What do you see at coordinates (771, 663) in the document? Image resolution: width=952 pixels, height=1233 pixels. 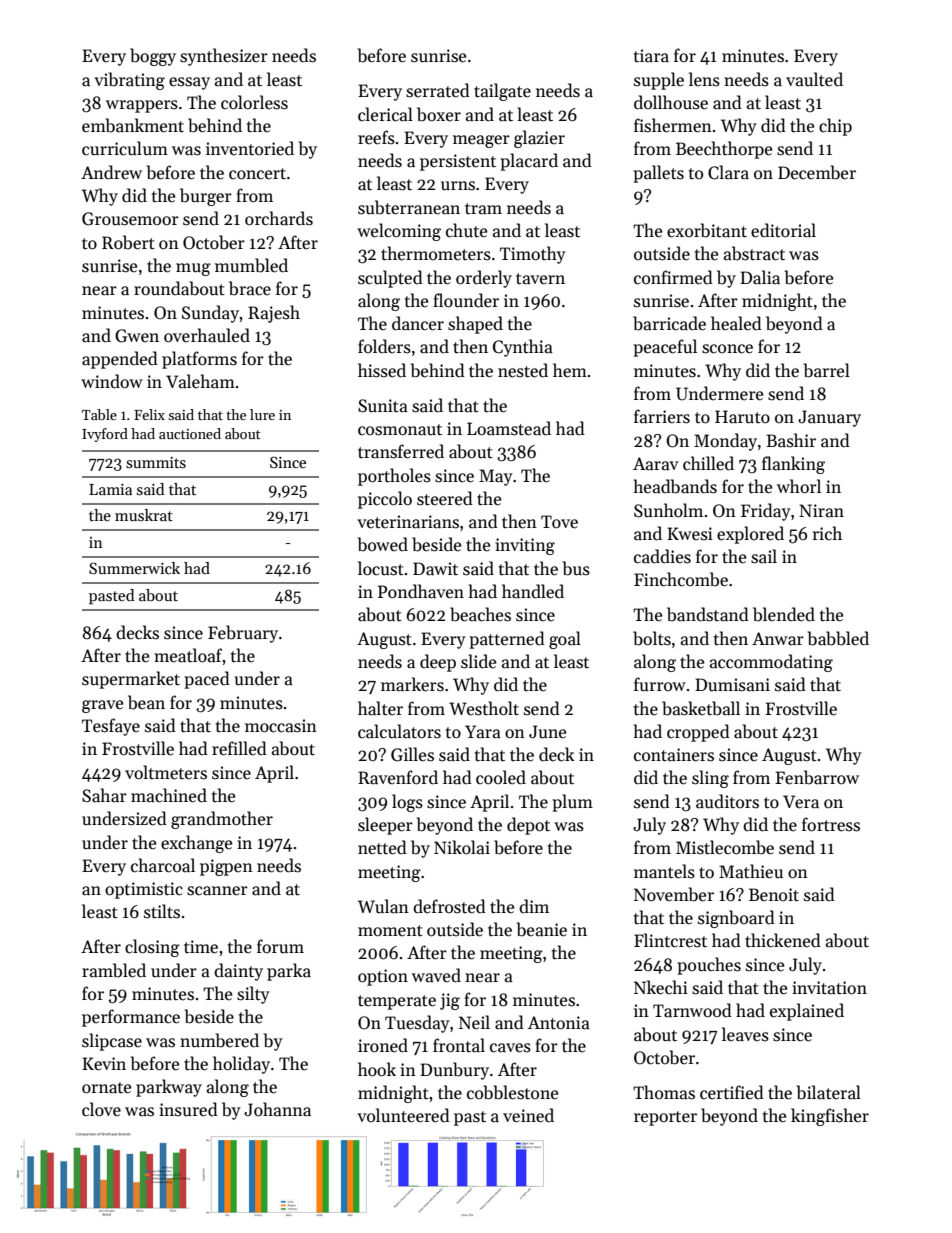 I see `accommodating` at bounding box center [771, 663].
